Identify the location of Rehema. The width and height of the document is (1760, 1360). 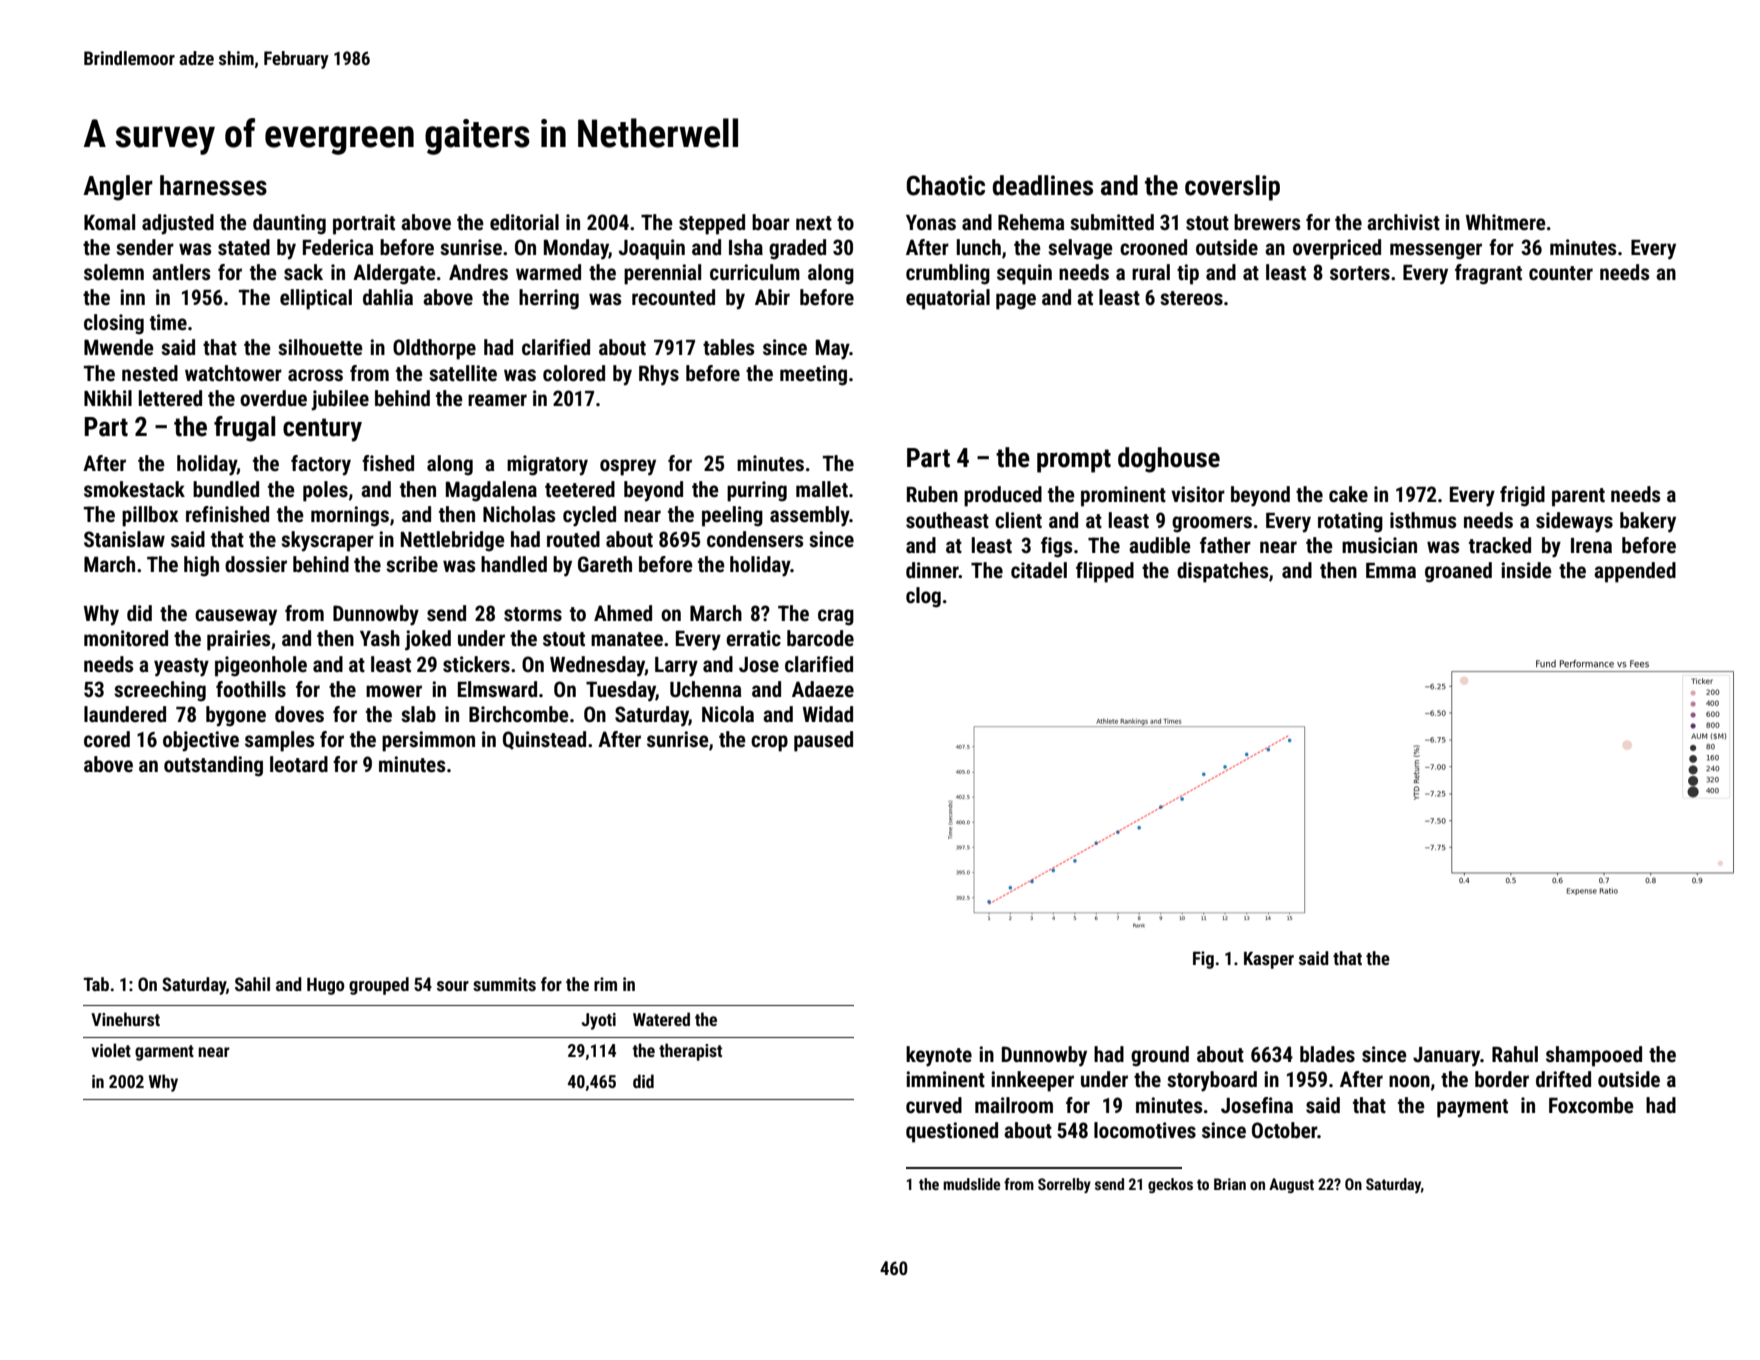
(1031, 222).
